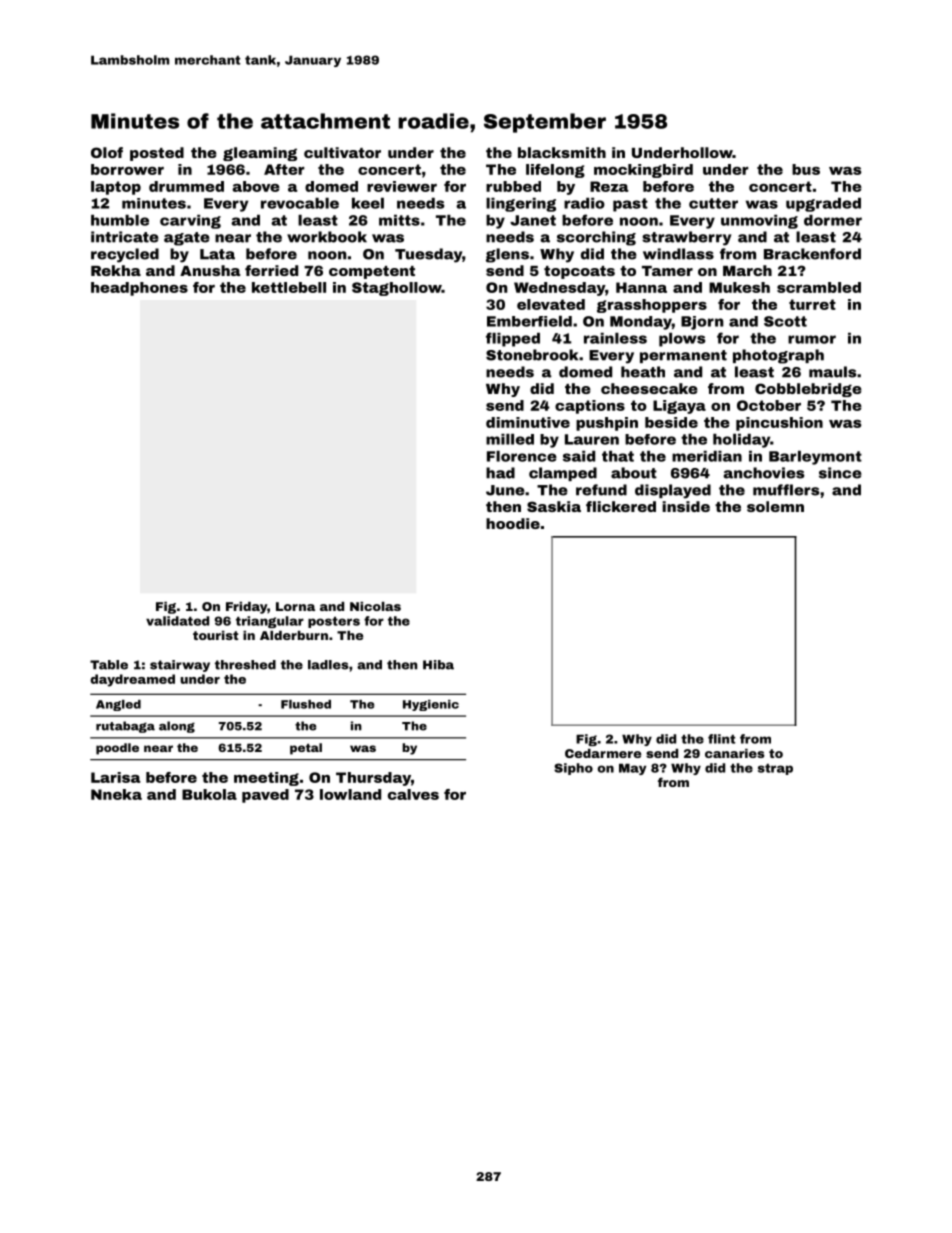  What do you see at coordinates (562, 152) in the document?
I see `blacksmith` at bounding box center [562, 152].
